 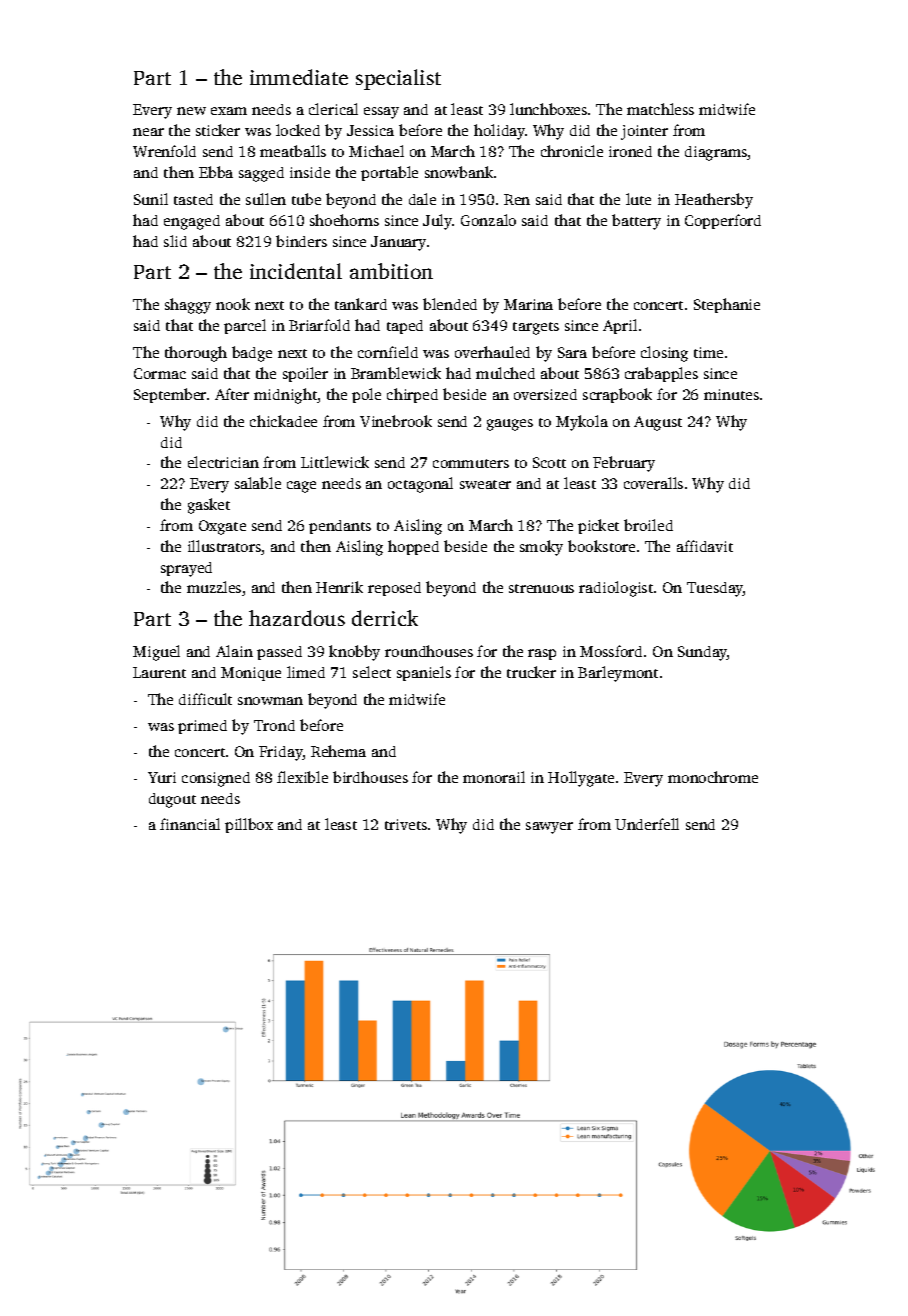 I want to click on financial, so click(x=190, y=824).
